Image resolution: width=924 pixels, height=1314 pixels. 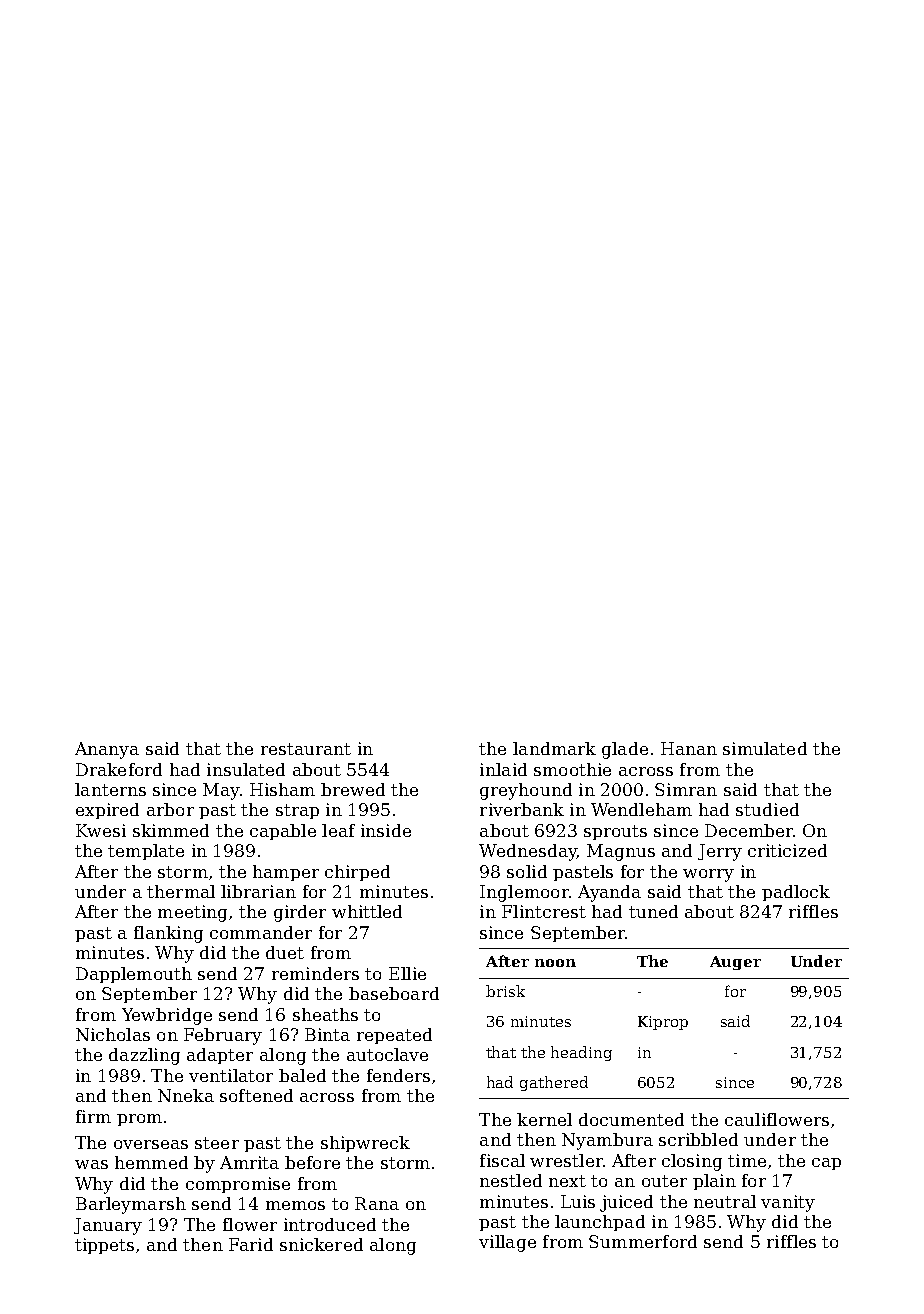 What do you see at coordinates (526, 791) in the page?
I see `greyhound` at bounding box center [526, 791].
